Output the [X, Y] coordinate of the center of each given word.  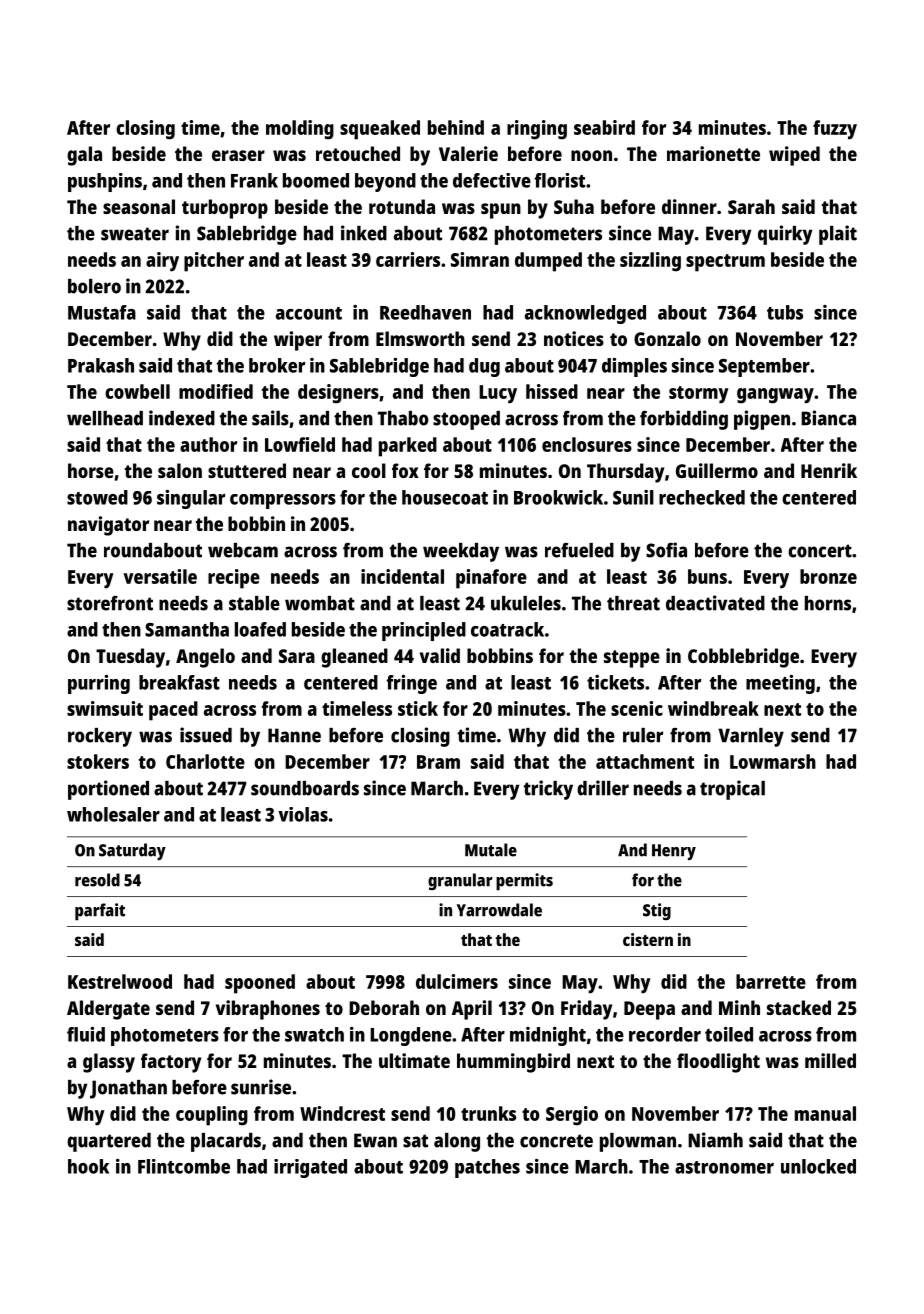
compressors [283, 501]
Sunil [633, 497]
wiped [794, 156]
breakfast [179, 682]
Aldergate [108, 1010]
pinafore [491, 579]
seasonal [139, 206]
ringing [537, 130]
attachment [645, 761]
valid [440, 655]
